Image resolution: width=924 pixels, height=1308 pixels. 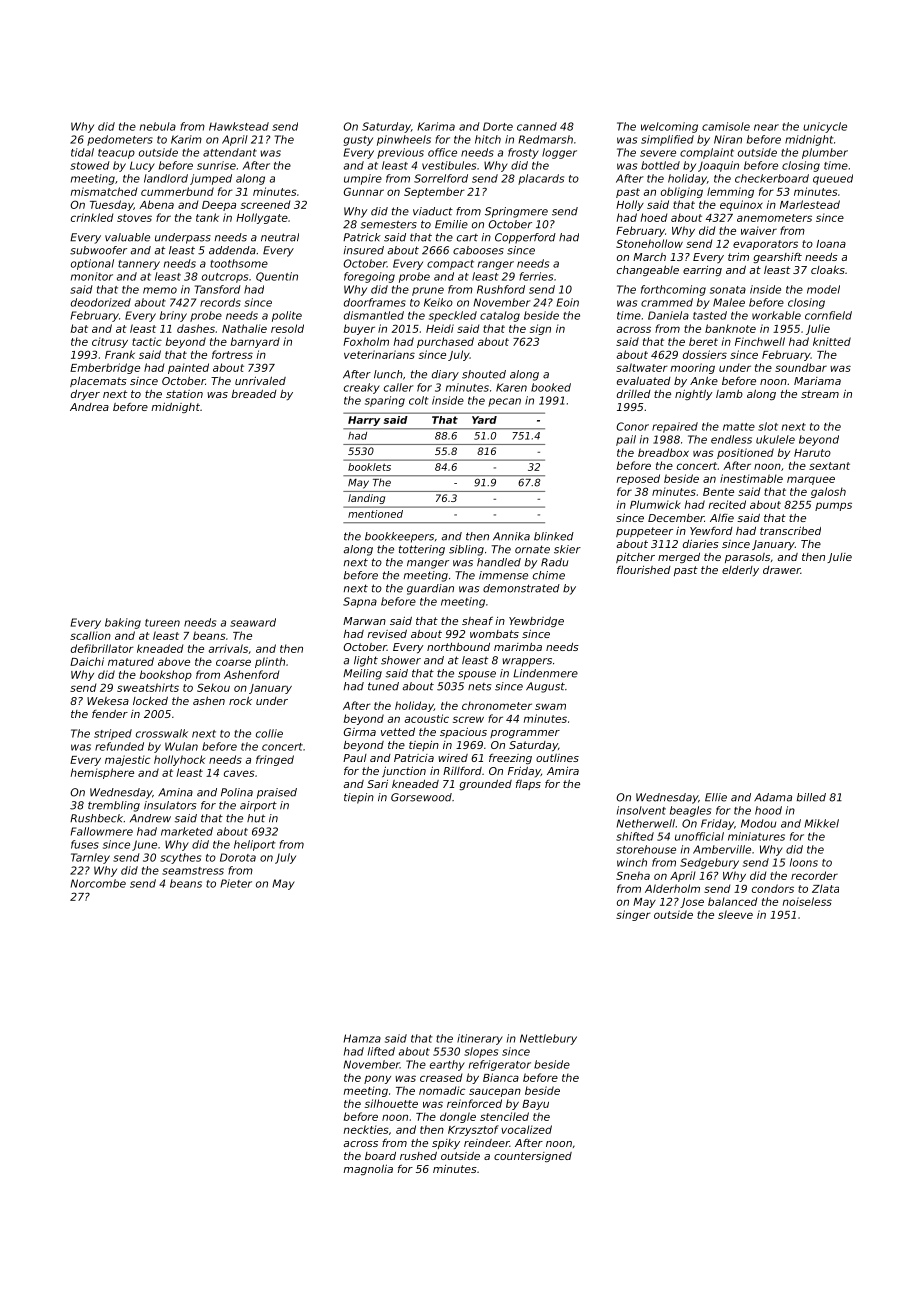 What do you see at coordinates (362, 1038) in the page?
I see `Hamza` at bounding box center [362, 1038].
